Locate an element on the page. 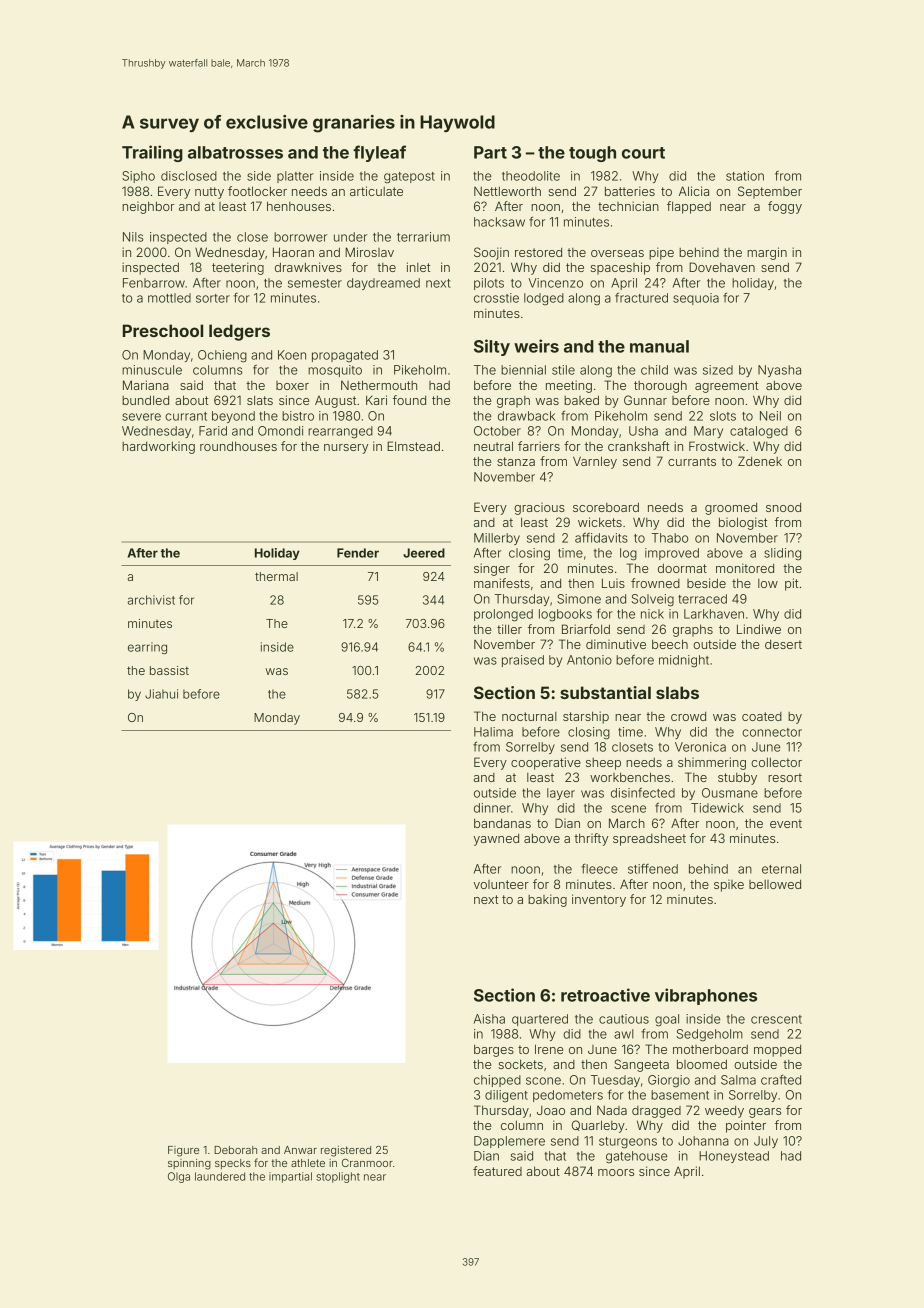 The height and width of the image is (1308, 924). Figure is located at coordinates (183, 1151).
